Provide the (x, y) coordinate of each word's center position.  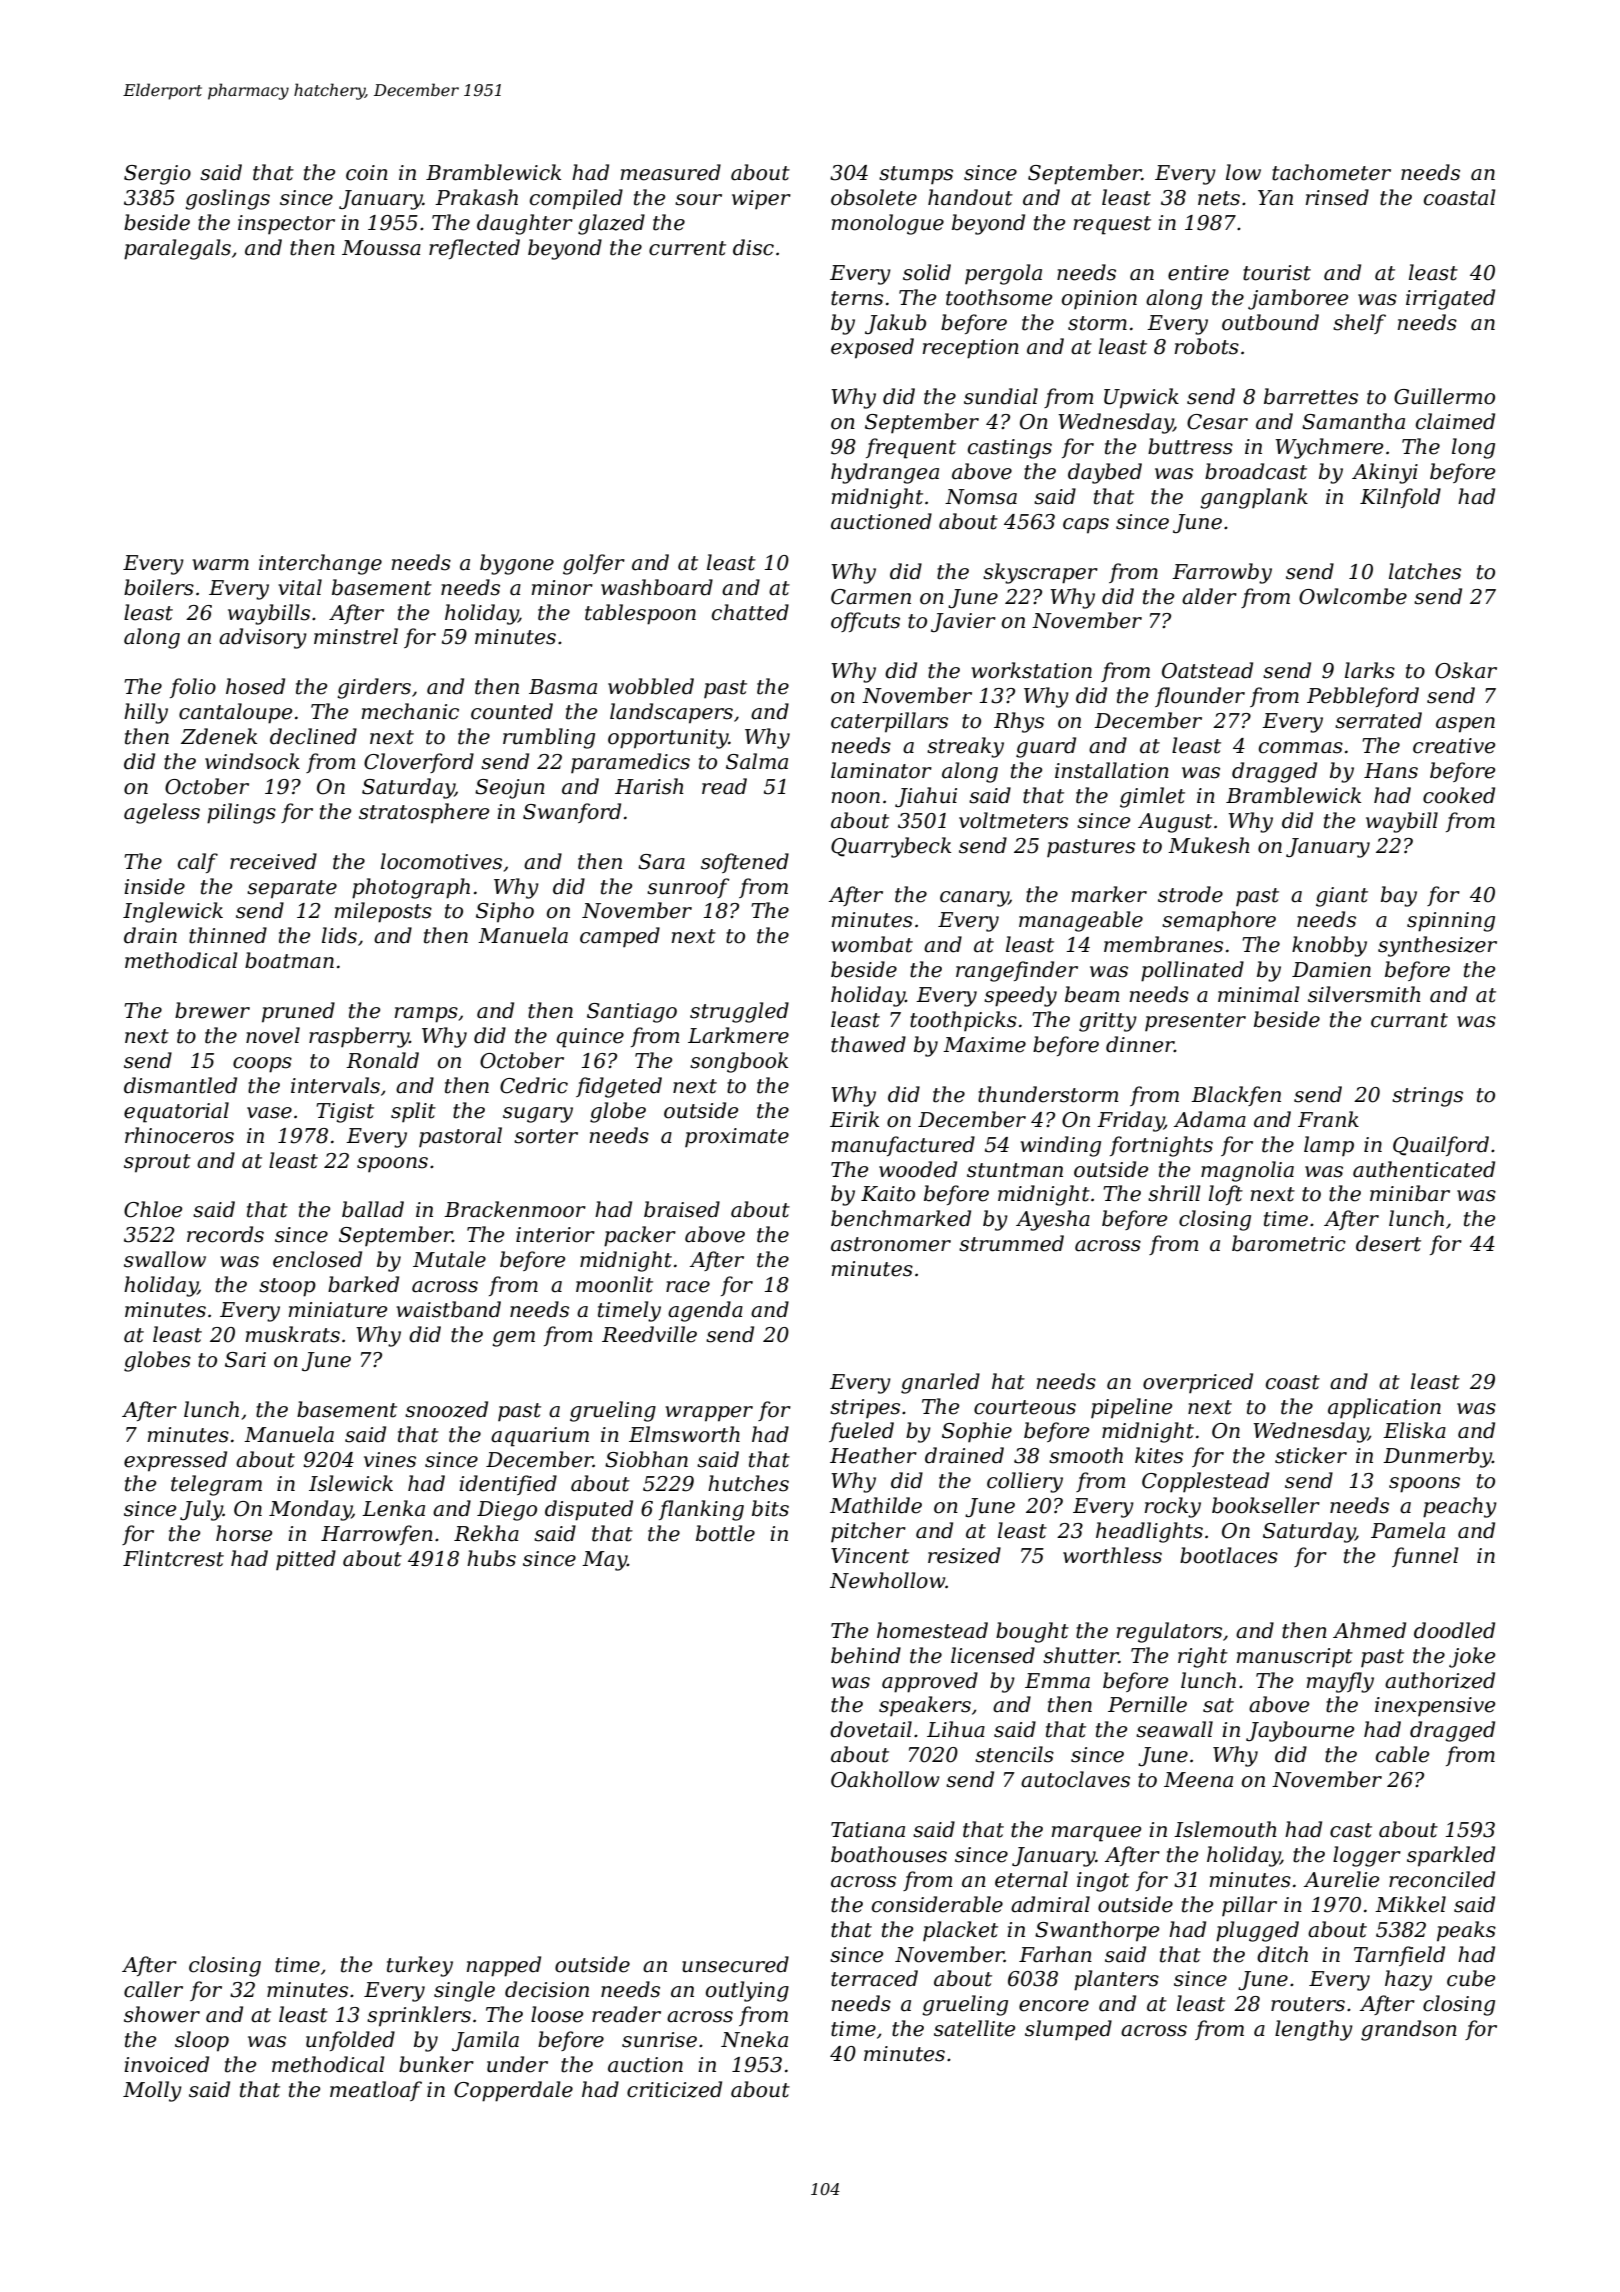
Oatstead (1207, 670)
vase (269, 1113)
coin (367, 173)
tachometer (1331, 172)
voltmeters (1013, 820)
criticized (674, 2089)
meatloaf (376, 2091)
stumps (916, 175)
